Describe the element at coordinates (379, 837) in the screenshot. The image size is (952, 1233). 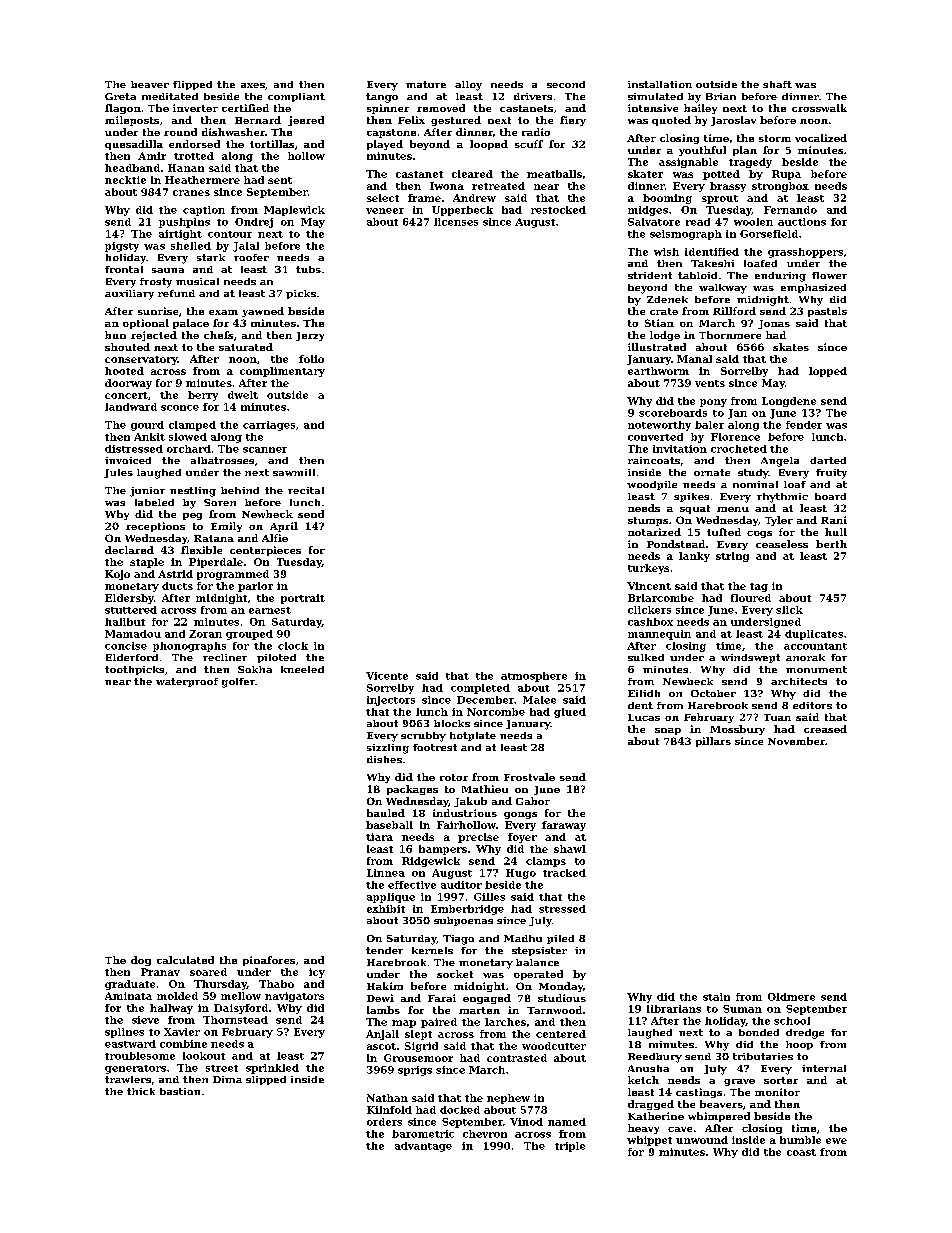
I see `tiara` at that location.
